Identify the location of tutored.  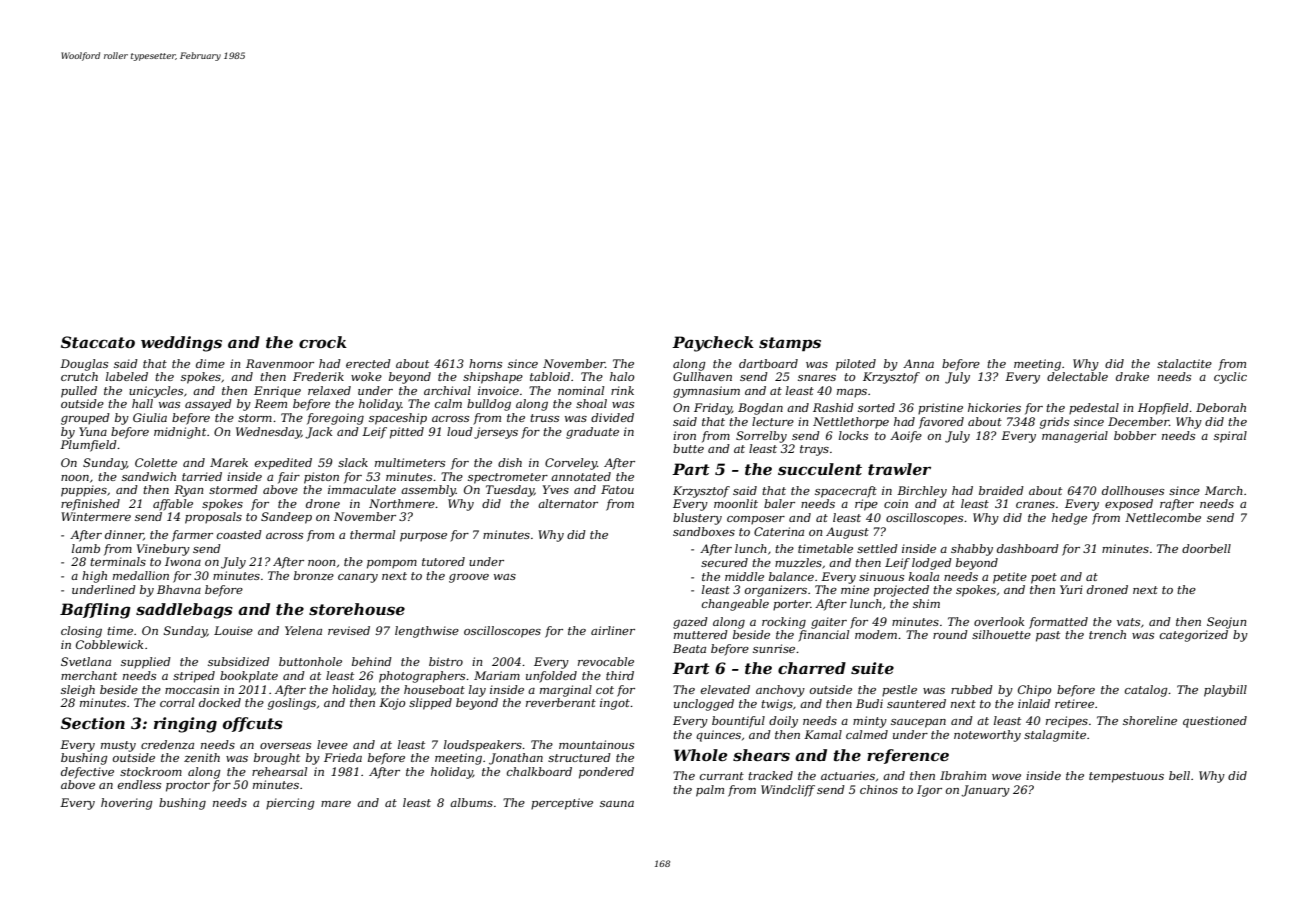
(443, 561).
